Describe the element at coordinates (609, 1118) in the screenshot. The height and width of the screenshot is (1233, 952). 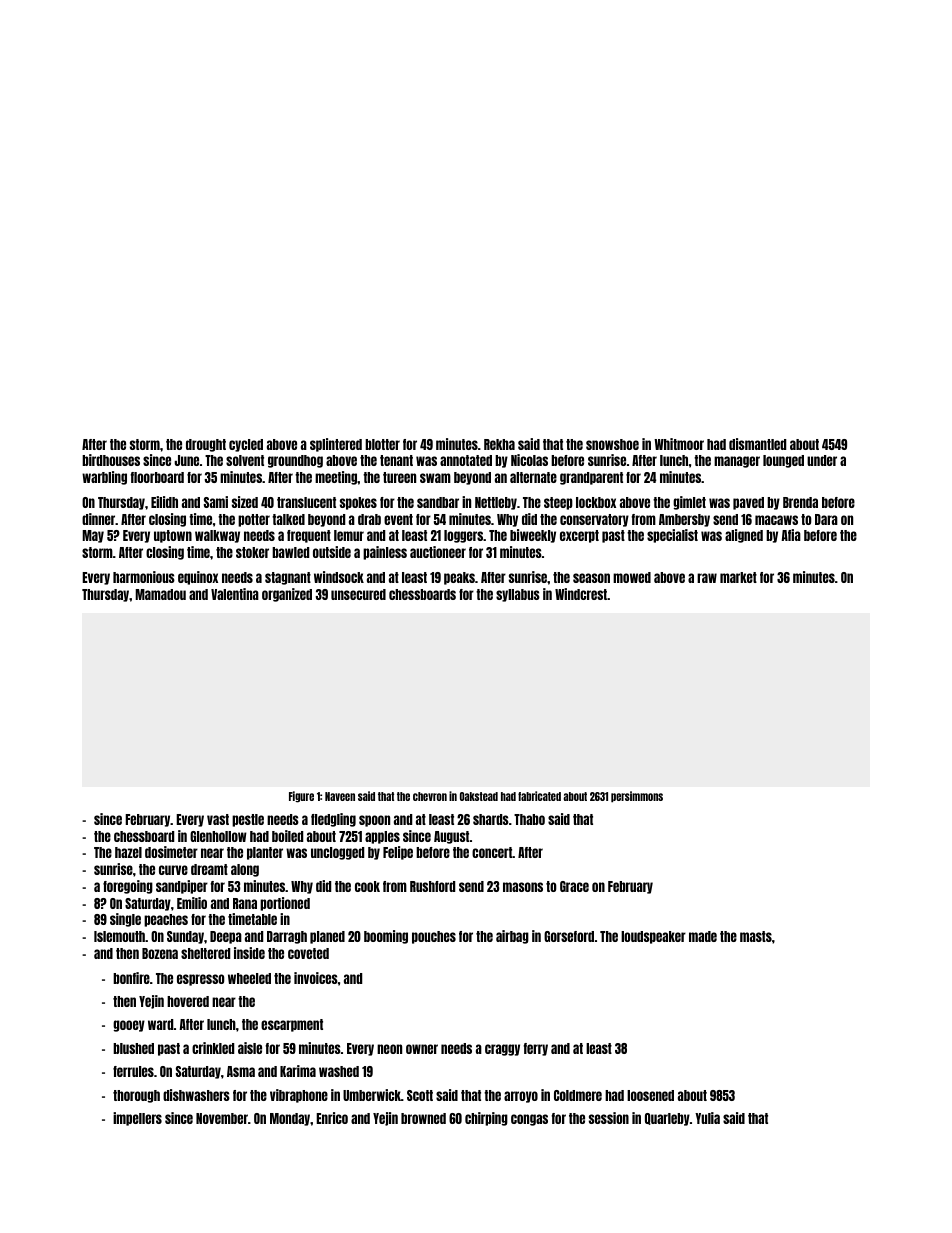
I see `session` at that location.
